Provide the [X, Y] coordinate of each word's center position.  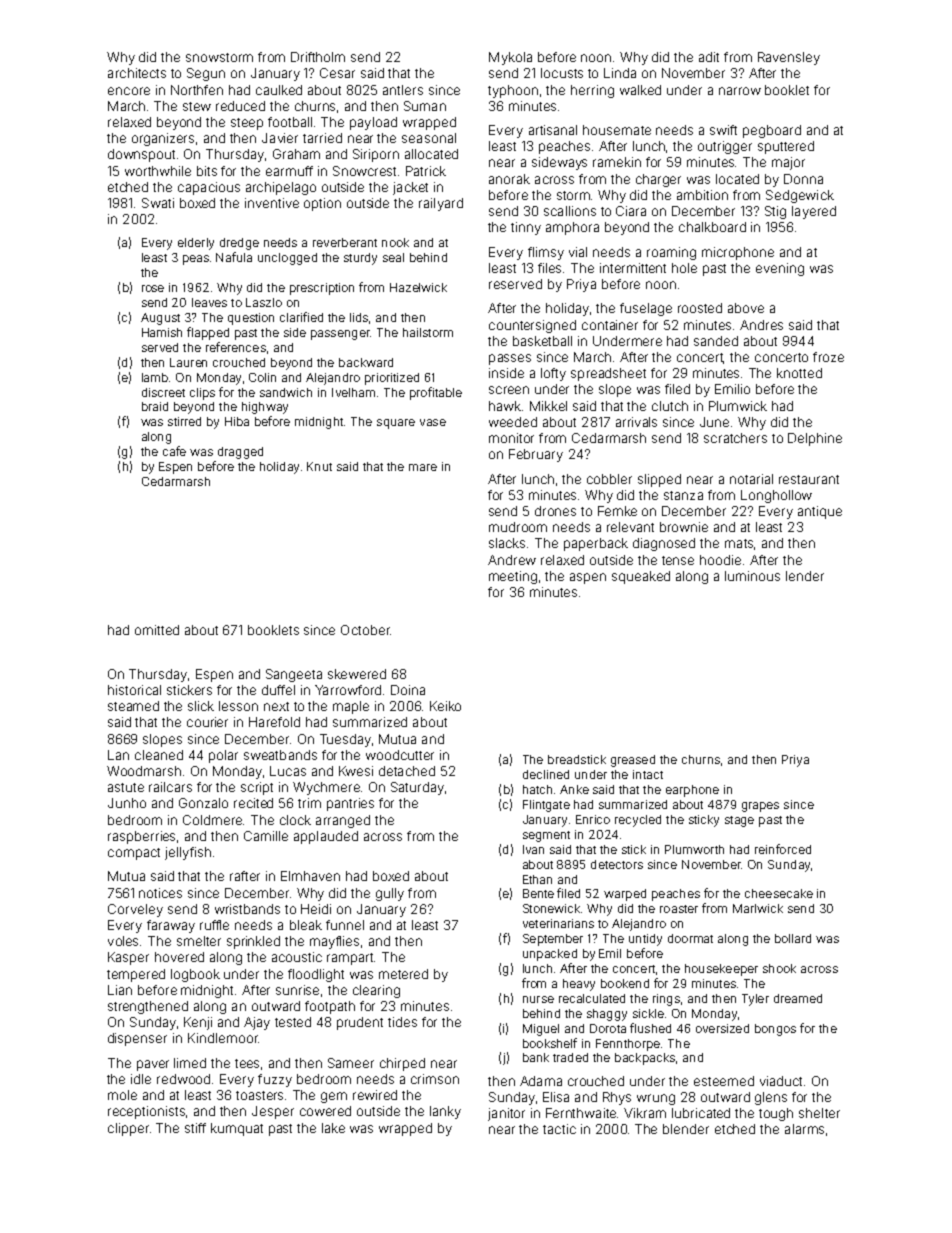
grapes [760, 807]
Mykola [510, 58]
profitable [436, 393]
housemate [617, 130]
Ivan [533, 849]
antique [820, 512]
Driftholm [318, 57]
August [160, 319]
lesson [238, 706]
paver [153, 1065]
